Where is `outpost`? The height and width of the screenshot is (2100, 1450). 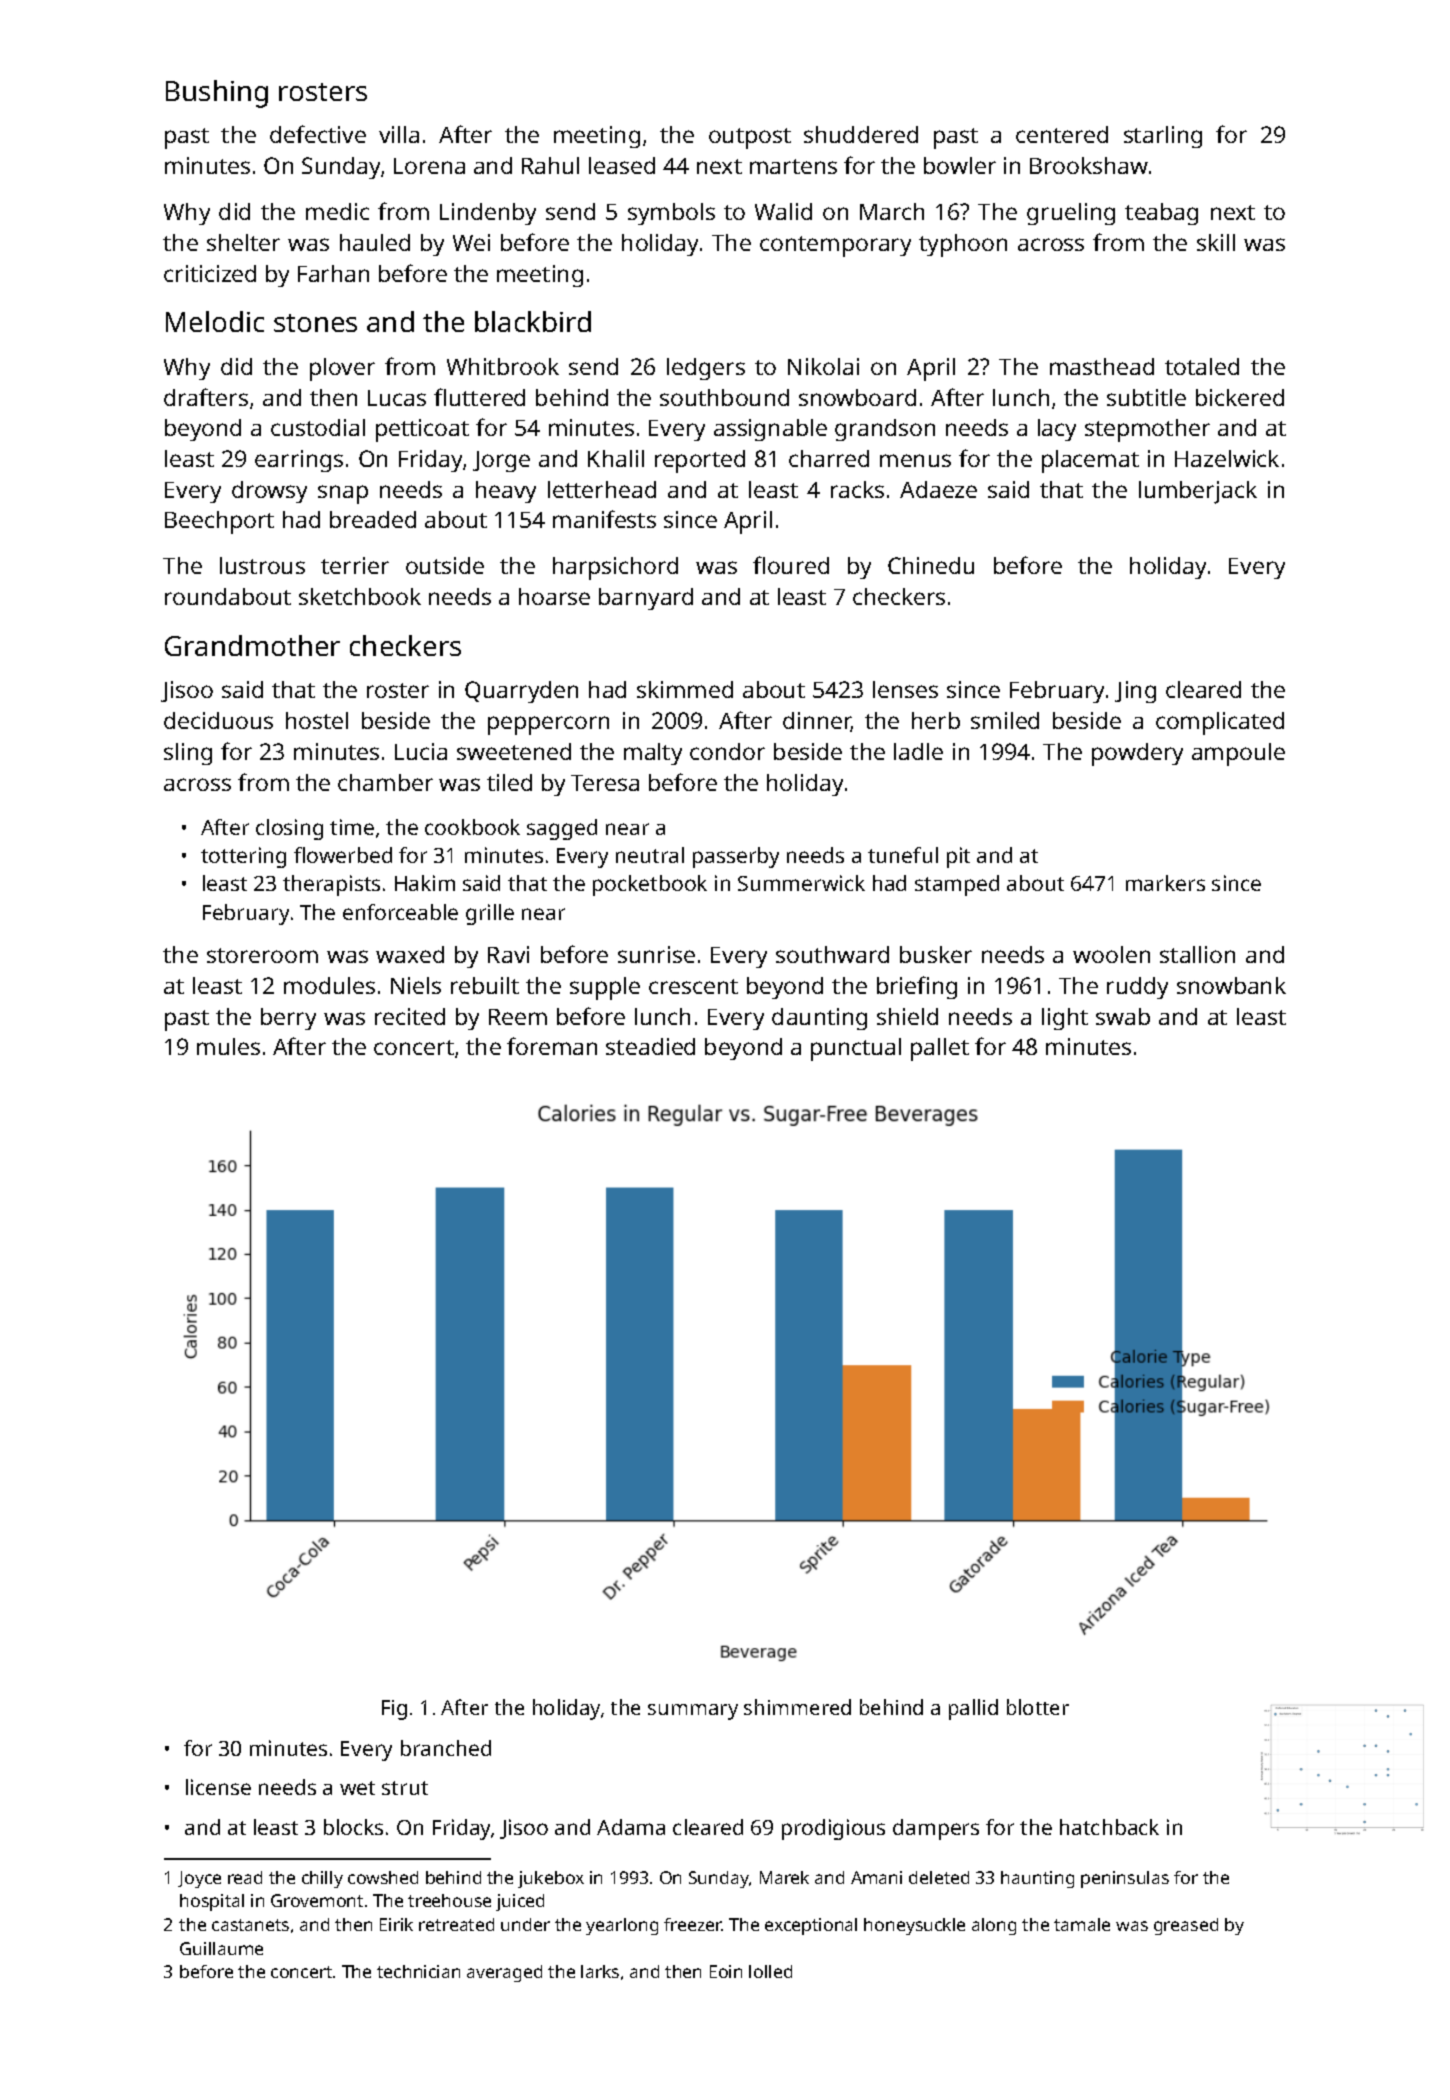
outpost is located at coordinates (750, 138).
